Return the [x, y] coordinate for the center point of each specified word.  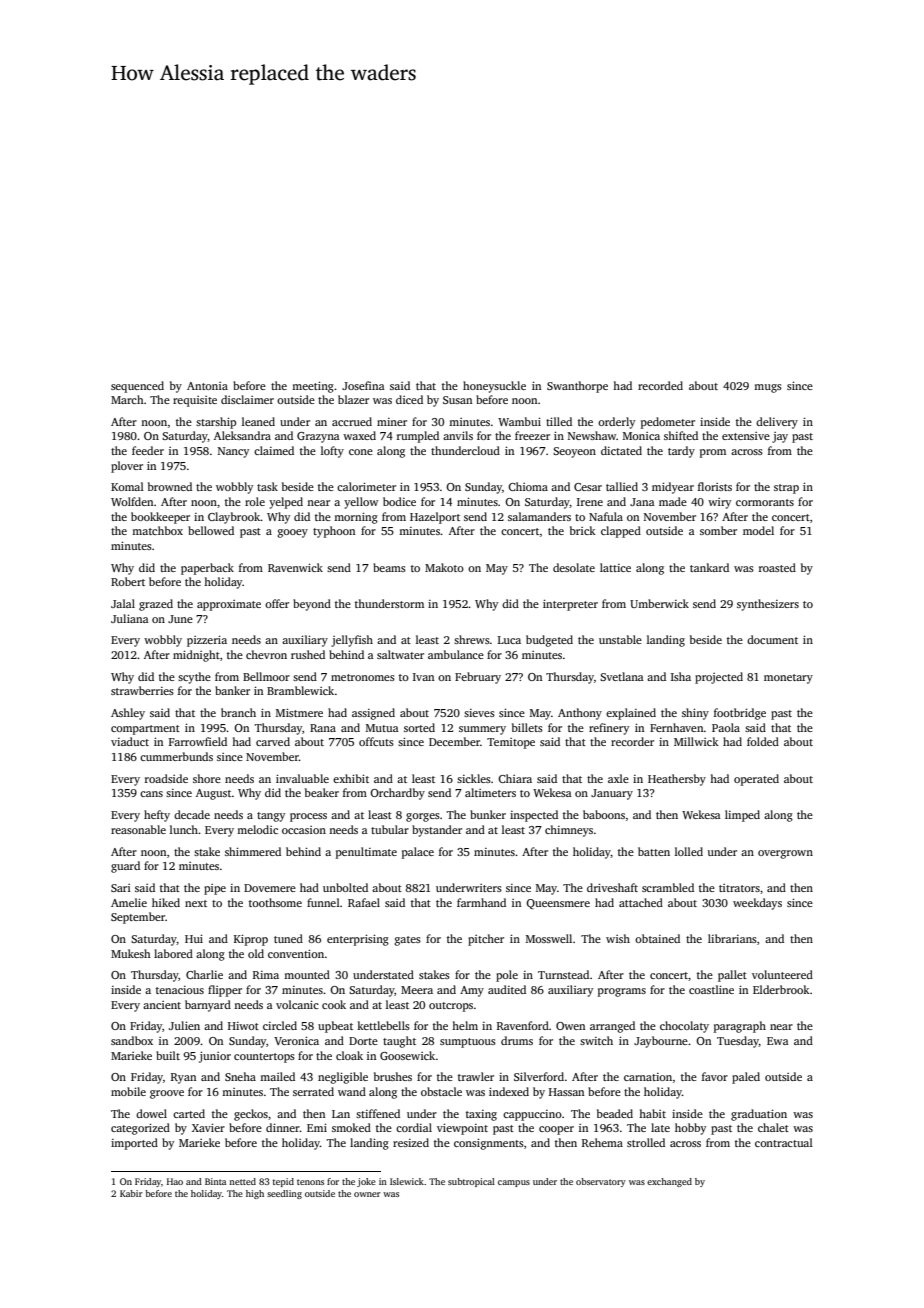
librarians [732, 938]
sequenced [137, 387]
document [772, 639]
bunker [488, 814]
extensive [746, 436]
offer [277, 603]
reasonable [138, 829]
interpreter [570, 605]
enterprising [358, 940]
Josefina [363, 385]
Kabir [131, 1193]
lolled [689, 851]
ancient [162, 1005]
